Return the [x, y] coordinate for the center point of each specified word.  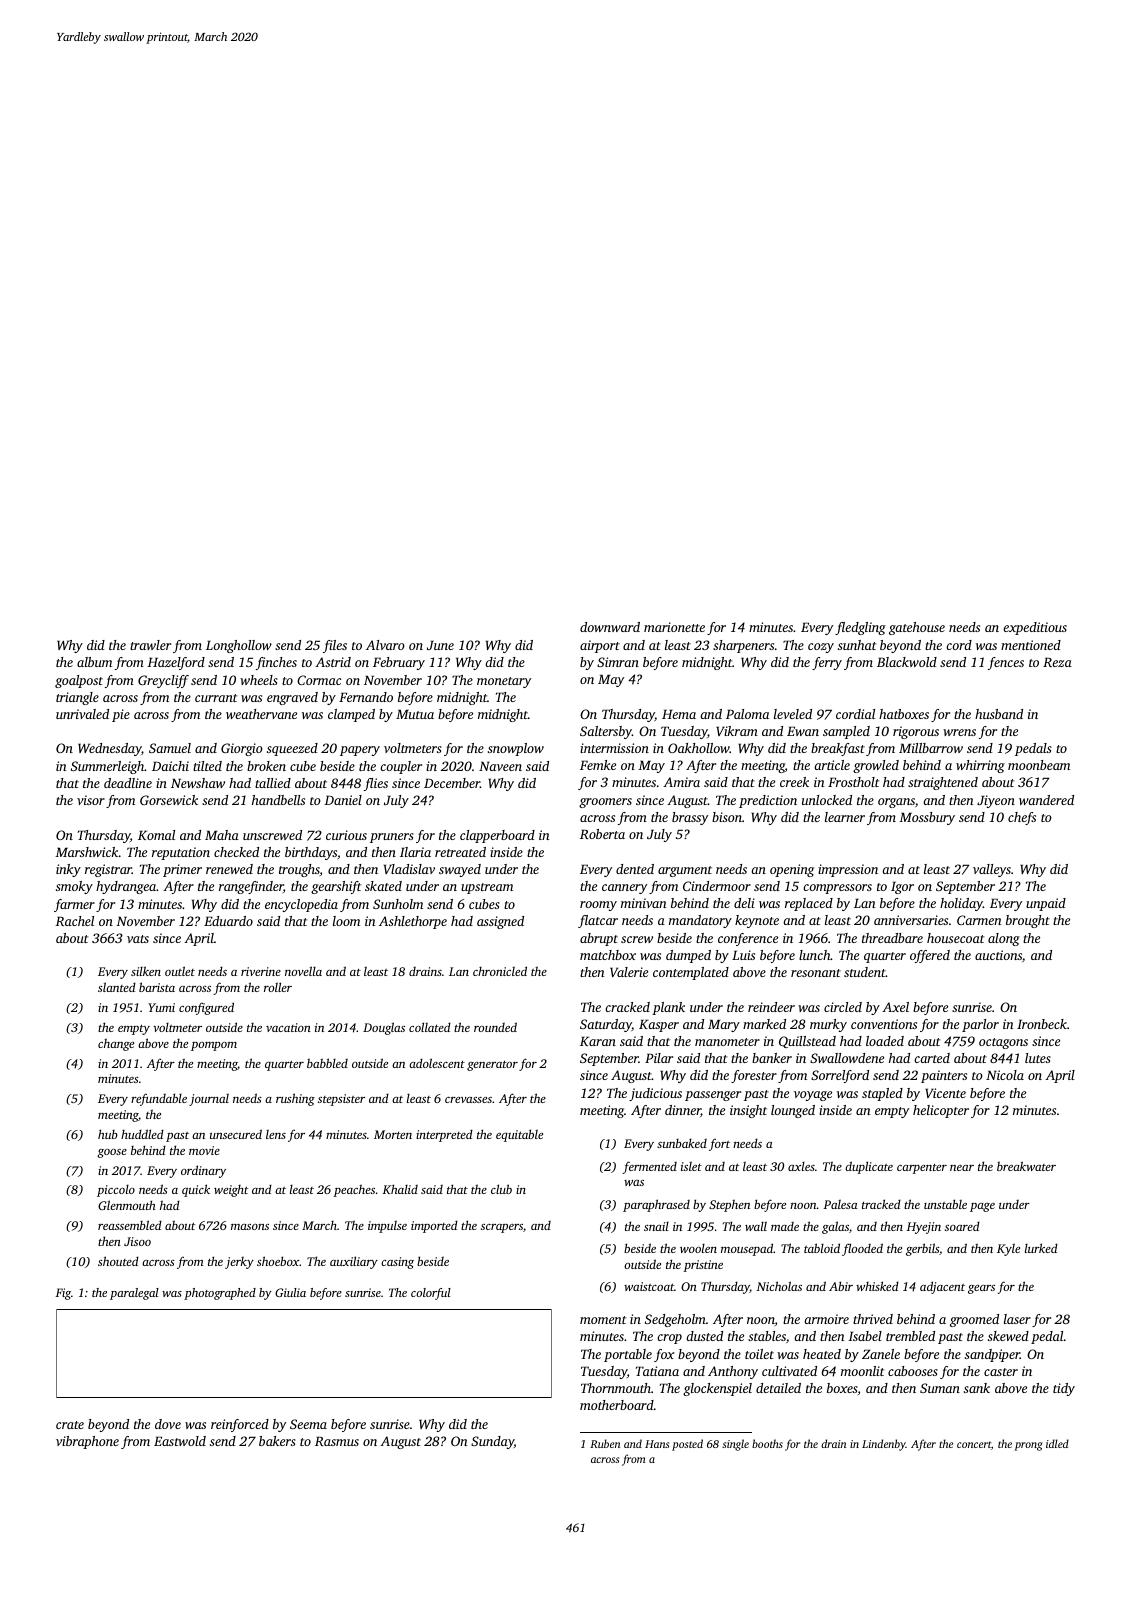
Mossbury [927, 818]
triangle [77, 698]
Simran [618, 662]
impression [848, 870]
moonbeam [1039, 765]
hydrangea [126, 887]
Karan [598, 1041]
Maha [222, 835]
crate [70, 1425]
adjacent [942, 1287]
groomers [605, 803]
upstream [487, 888]
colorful [431, 1294]
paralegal [134, 1294]
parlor [980, 1025]
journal [209, 1100]
